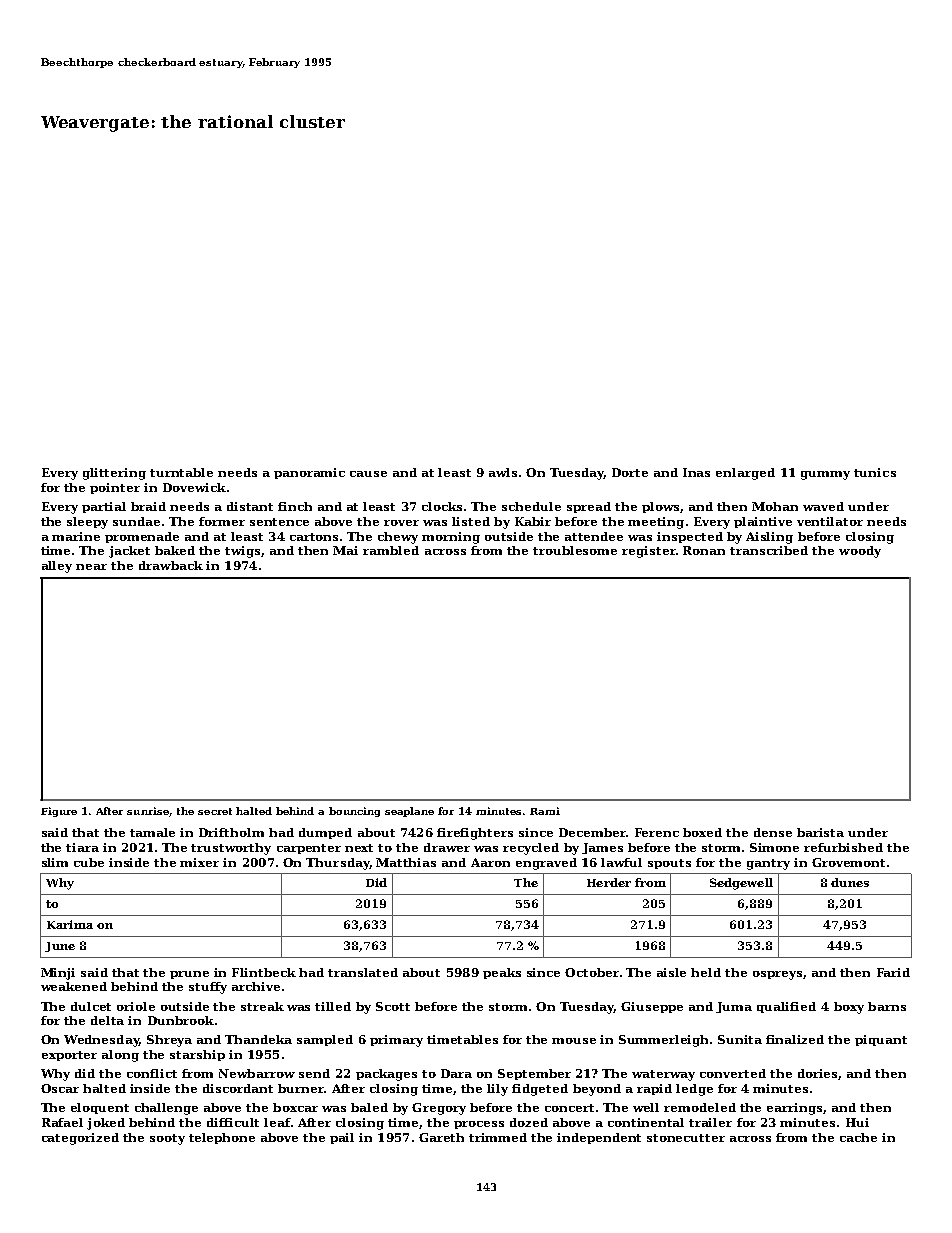  I want to click on transcribed, so click(769, 550).
